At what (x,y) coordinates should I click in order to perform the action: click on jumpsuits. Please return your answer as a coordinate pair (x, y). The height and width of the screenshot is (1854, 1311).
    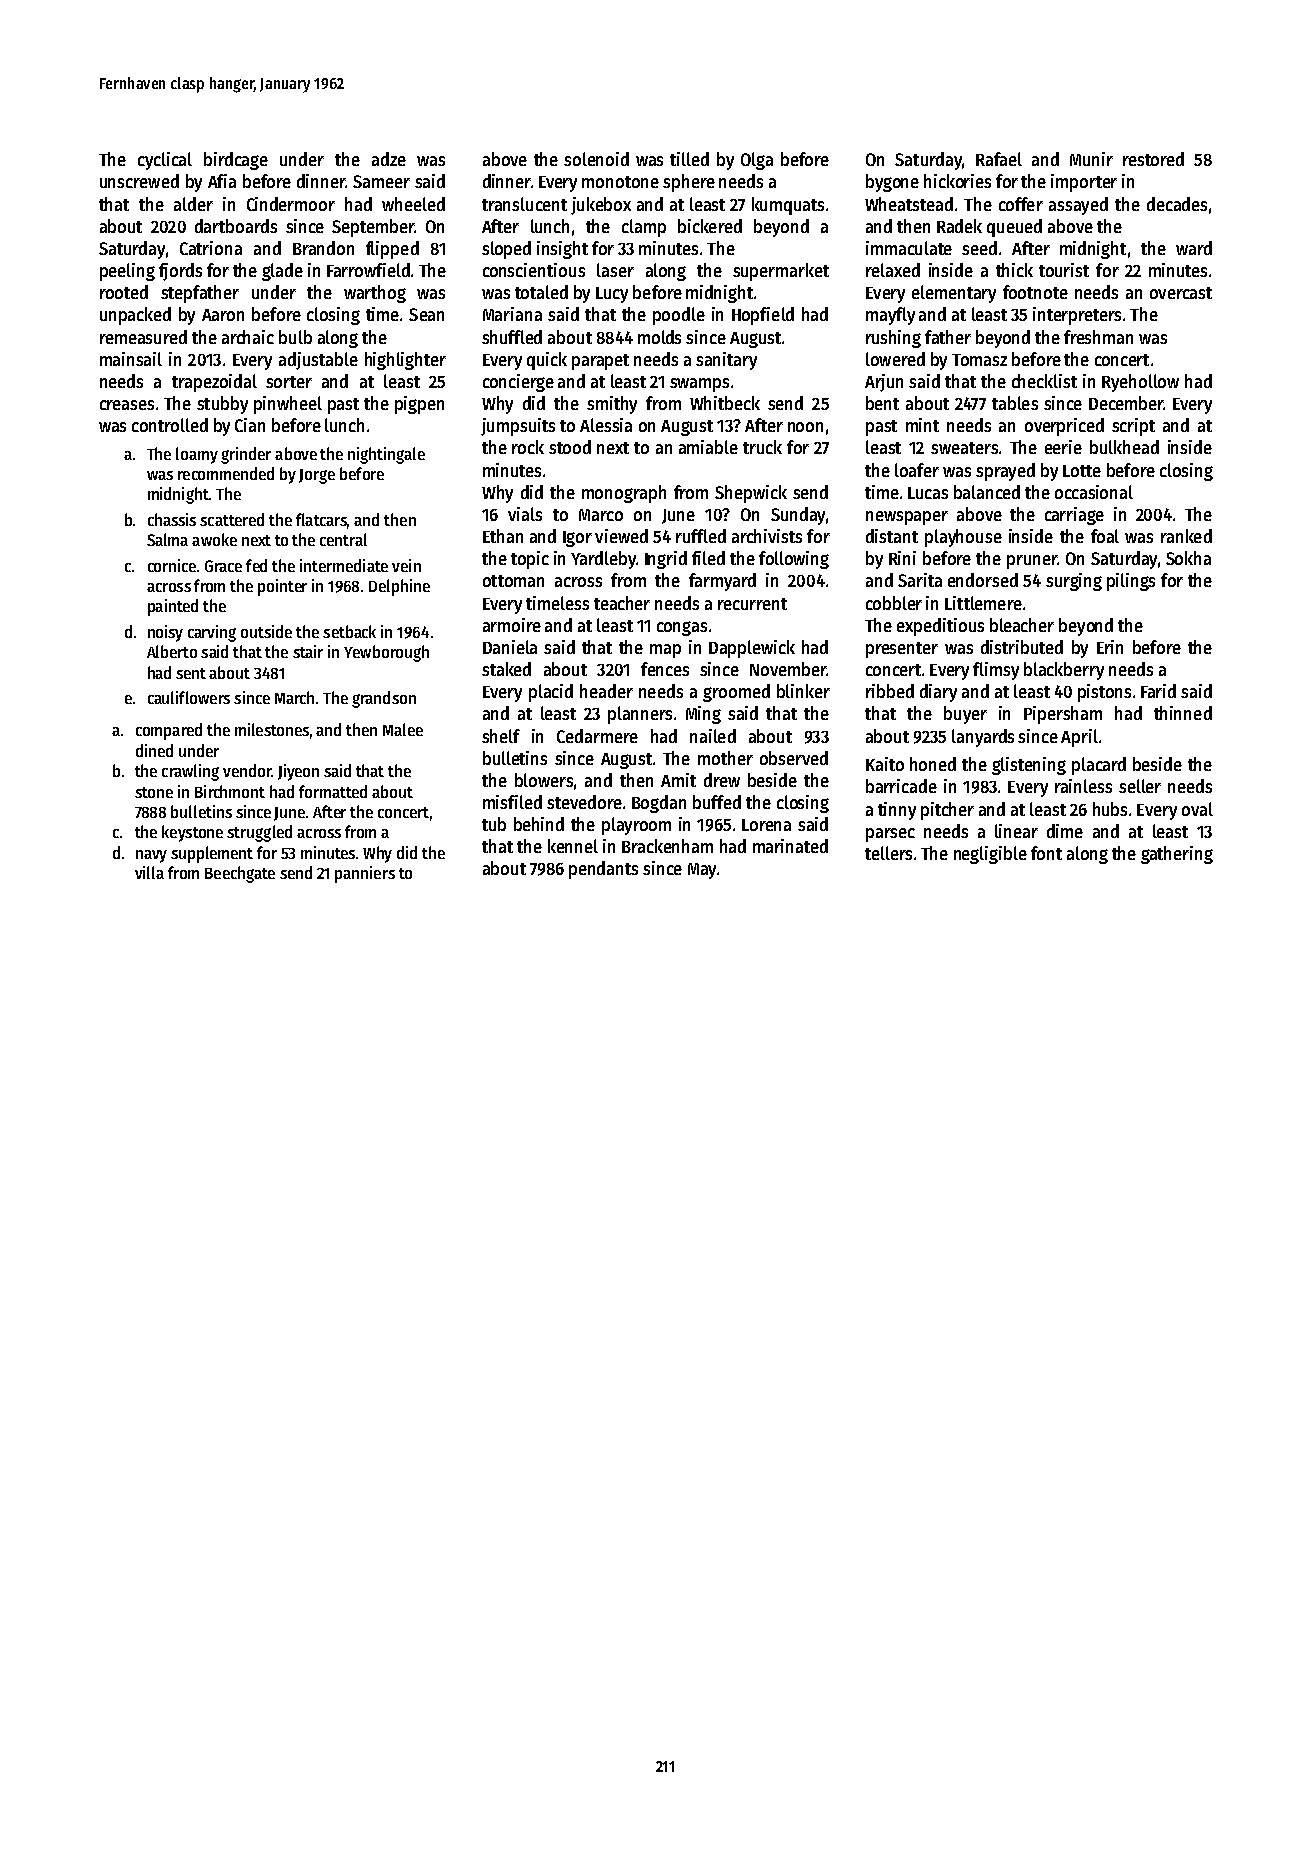
    Looking at the image, I should click on (518, 427).
